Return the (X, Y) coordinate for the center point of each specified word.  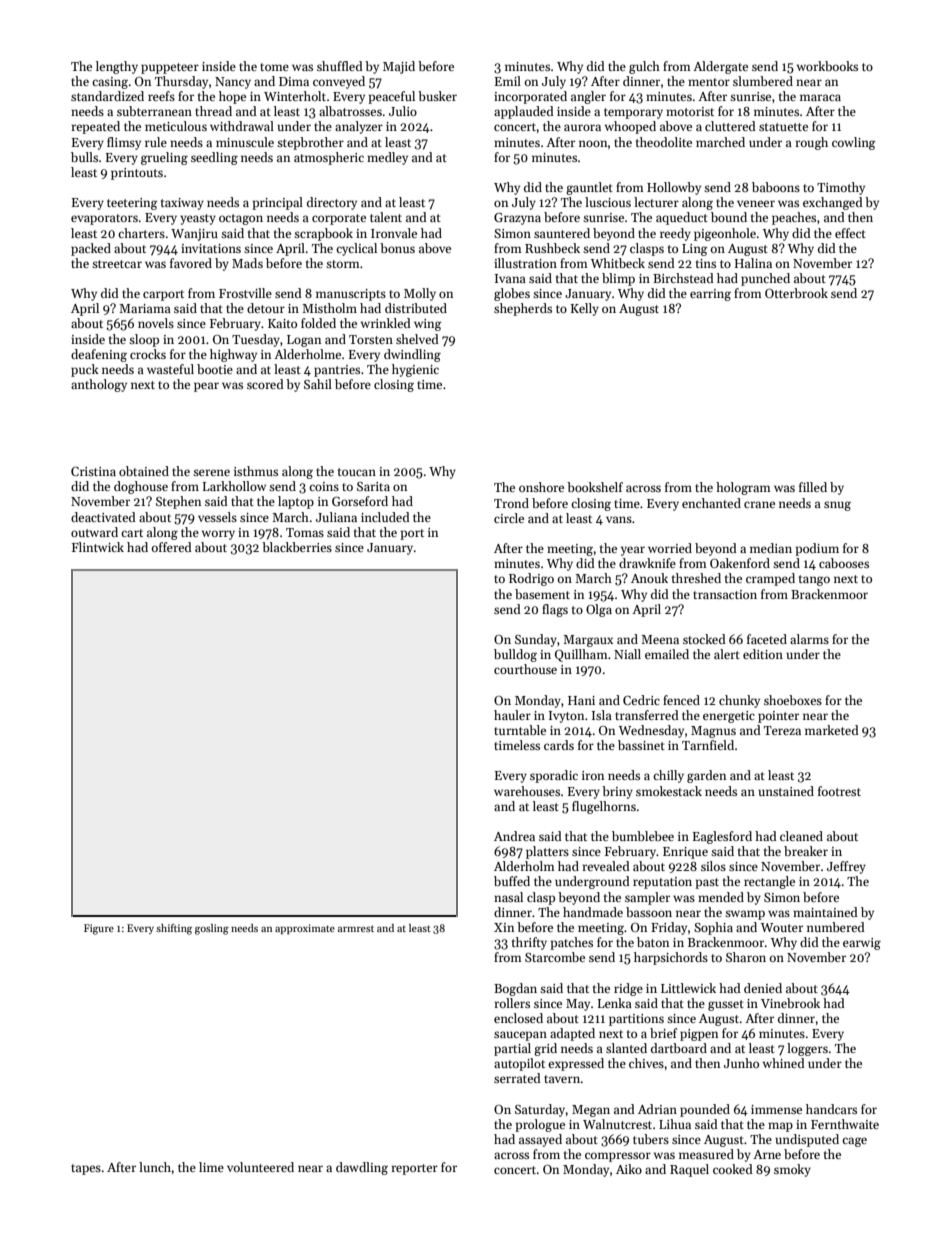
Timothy (841, 188)
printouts (137, 174)
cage (854, 1142)
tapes (86, 1169)
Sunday (536, 640)
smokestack (669, 791)
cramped (770, 579)
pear (206, 387)
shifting (174, 929)
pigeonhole (725, 234)
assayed (540, 1140)
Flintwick (98, 547)
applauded (524, 112)
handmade (593, 912)
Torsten (371, 339)
